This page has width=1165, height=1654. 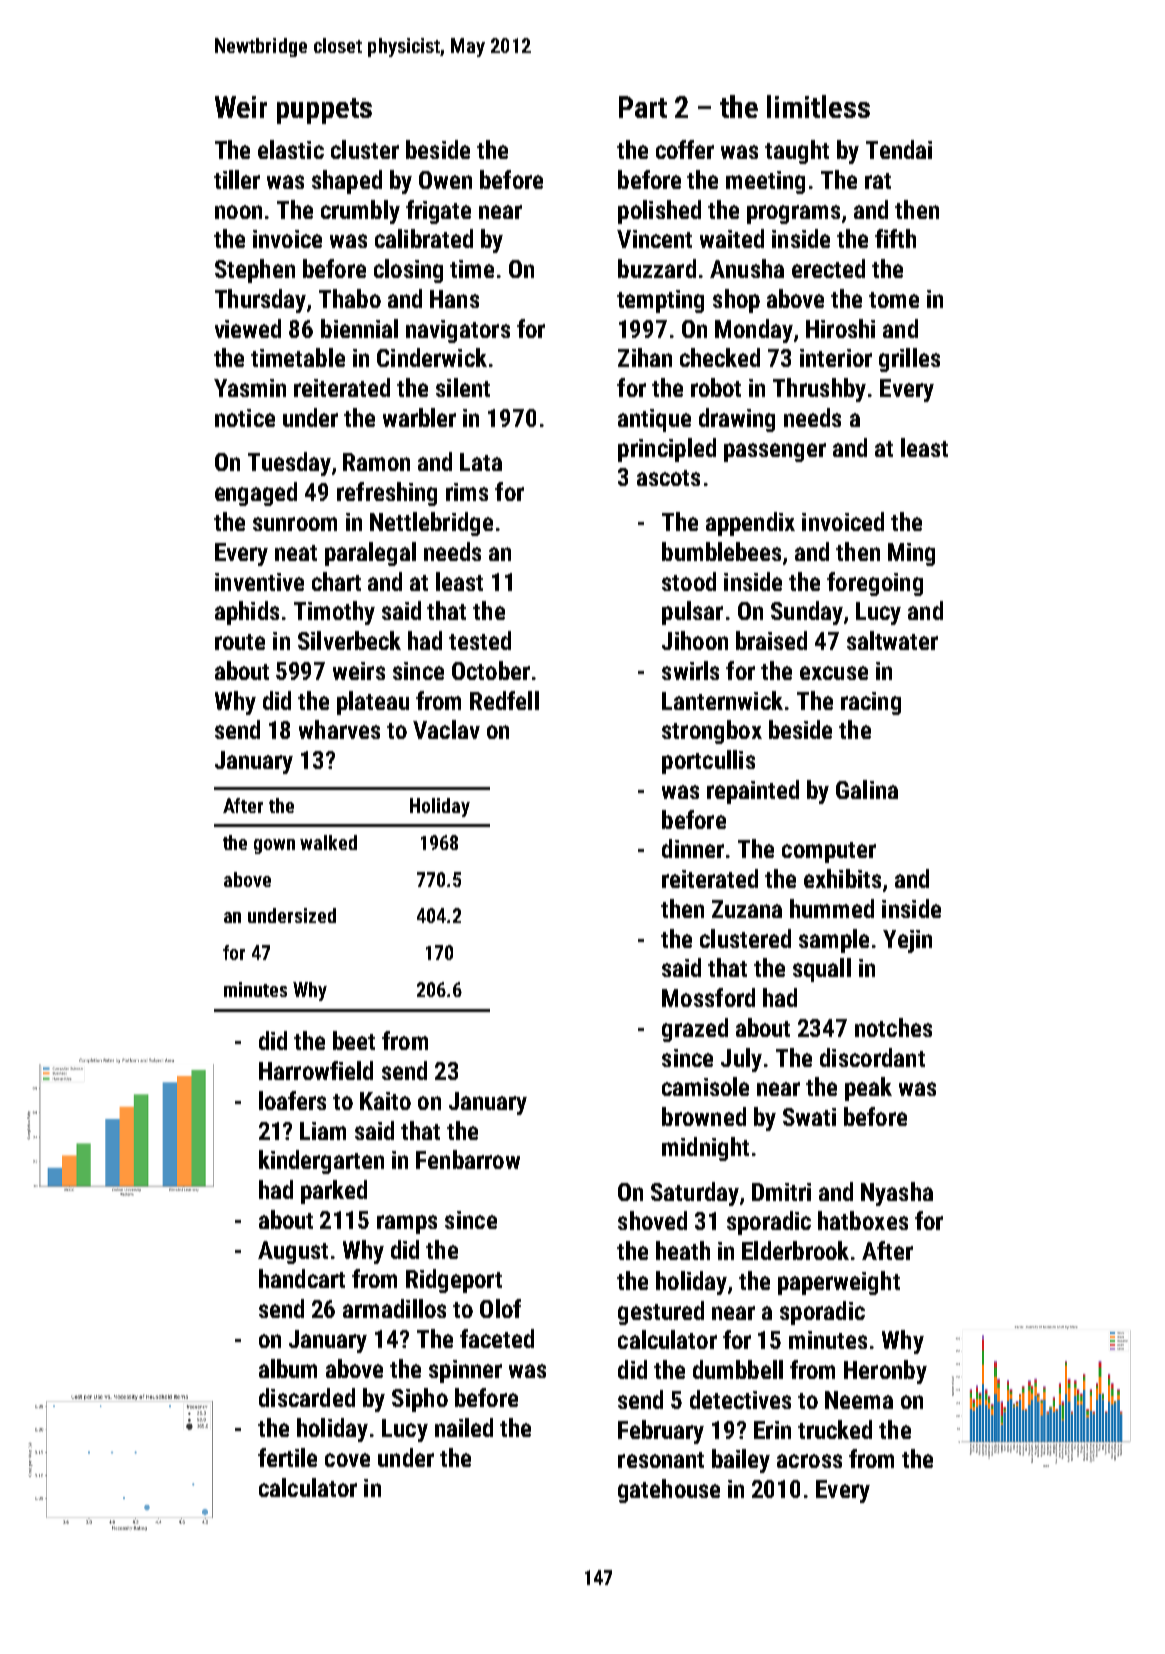 What do you see at coordinates (464, 1427) in the page?
I see `nailed` at bounding box center [464, 1427].
